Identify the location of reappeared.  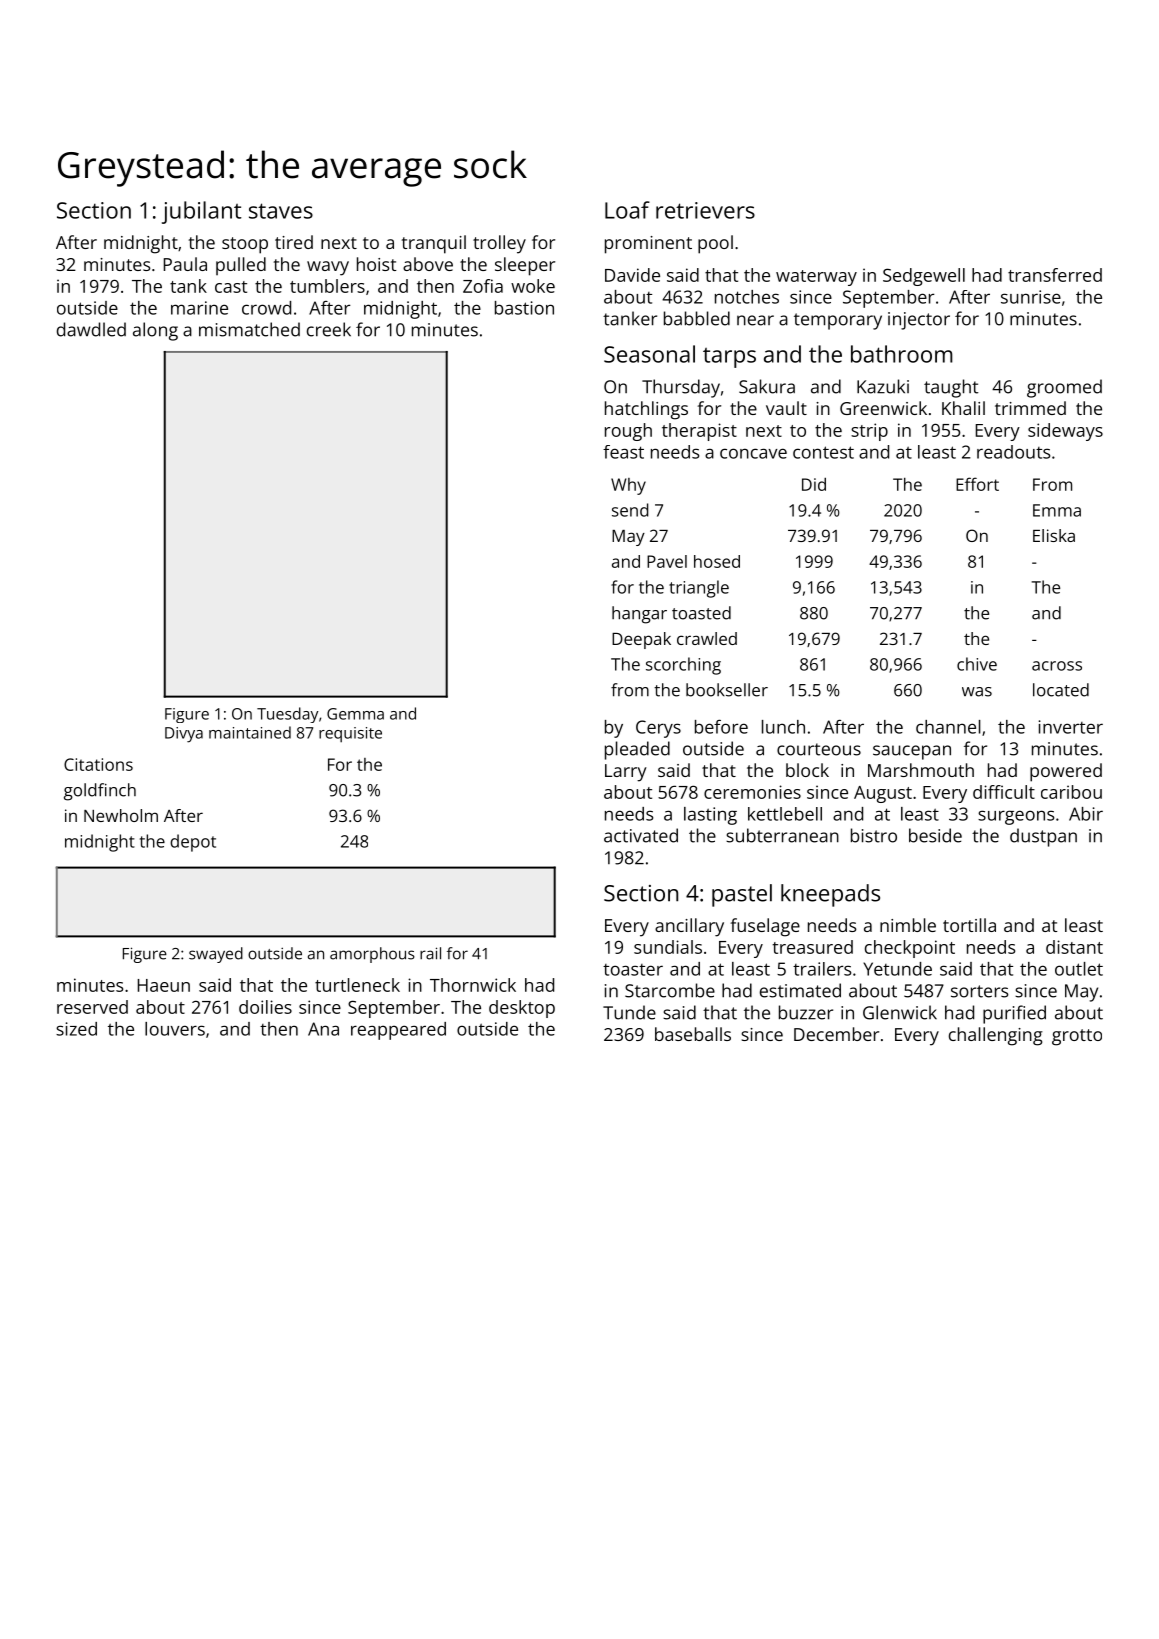
(398, 1031).
